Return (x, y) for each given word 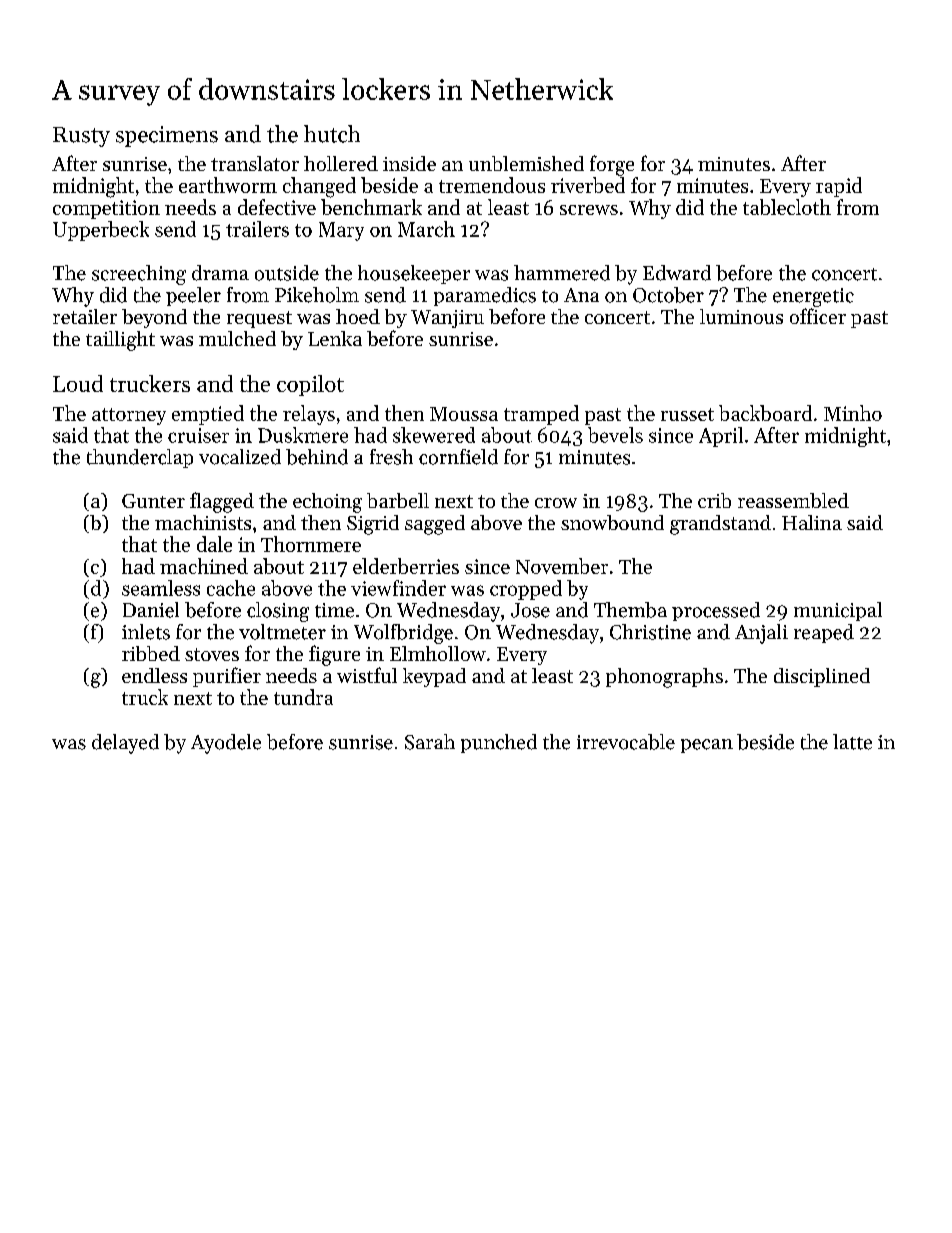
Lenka (335, 338)
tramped (541, 415)
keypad (434, 677)
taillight (120, 341)
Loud (78, 383)
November (562, 566)
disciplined (822, 677)
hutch (332, 134)
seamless (161, 588)
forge (612, 165)
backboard (765, 413)
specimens (167, 136)
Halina (812, 522)
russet (687, 414)
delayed (125, 744)
